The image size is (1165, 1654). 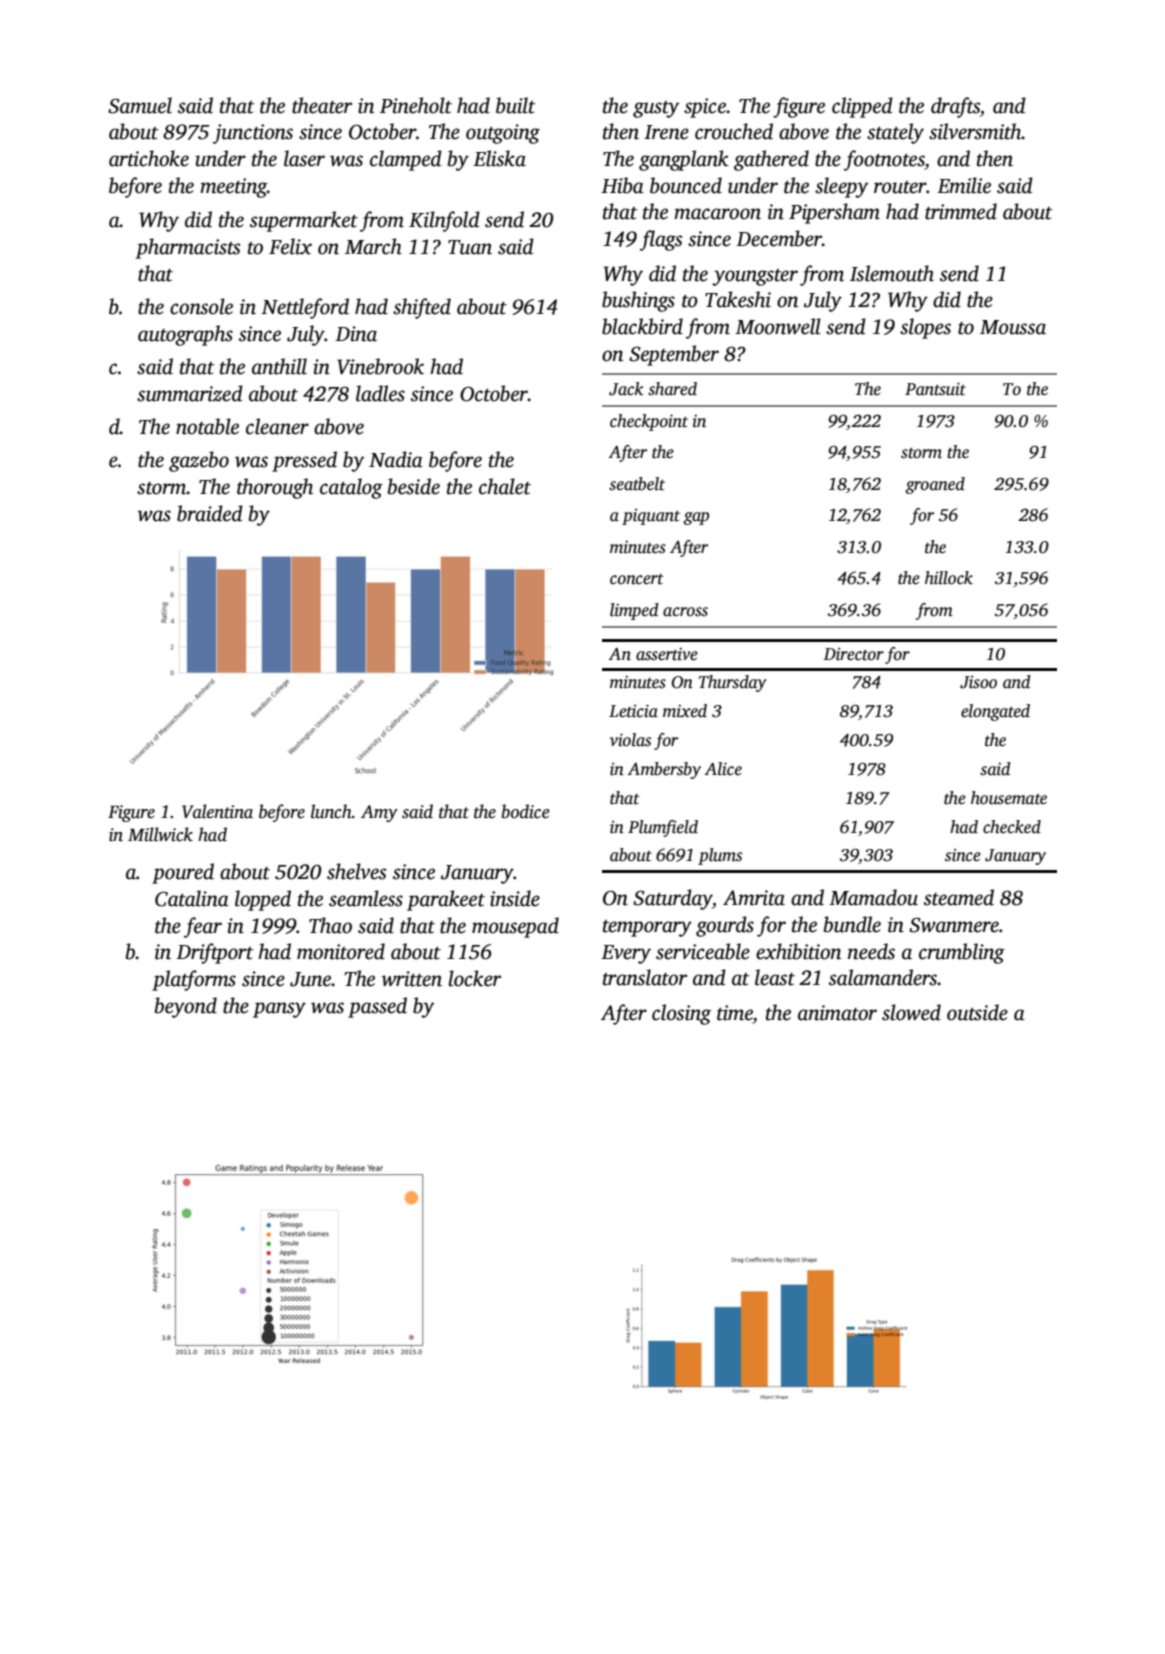 What do you see at coordinates (935, 389) in the document?
I see `Pantsuit` at bounding box center [935, 389].
